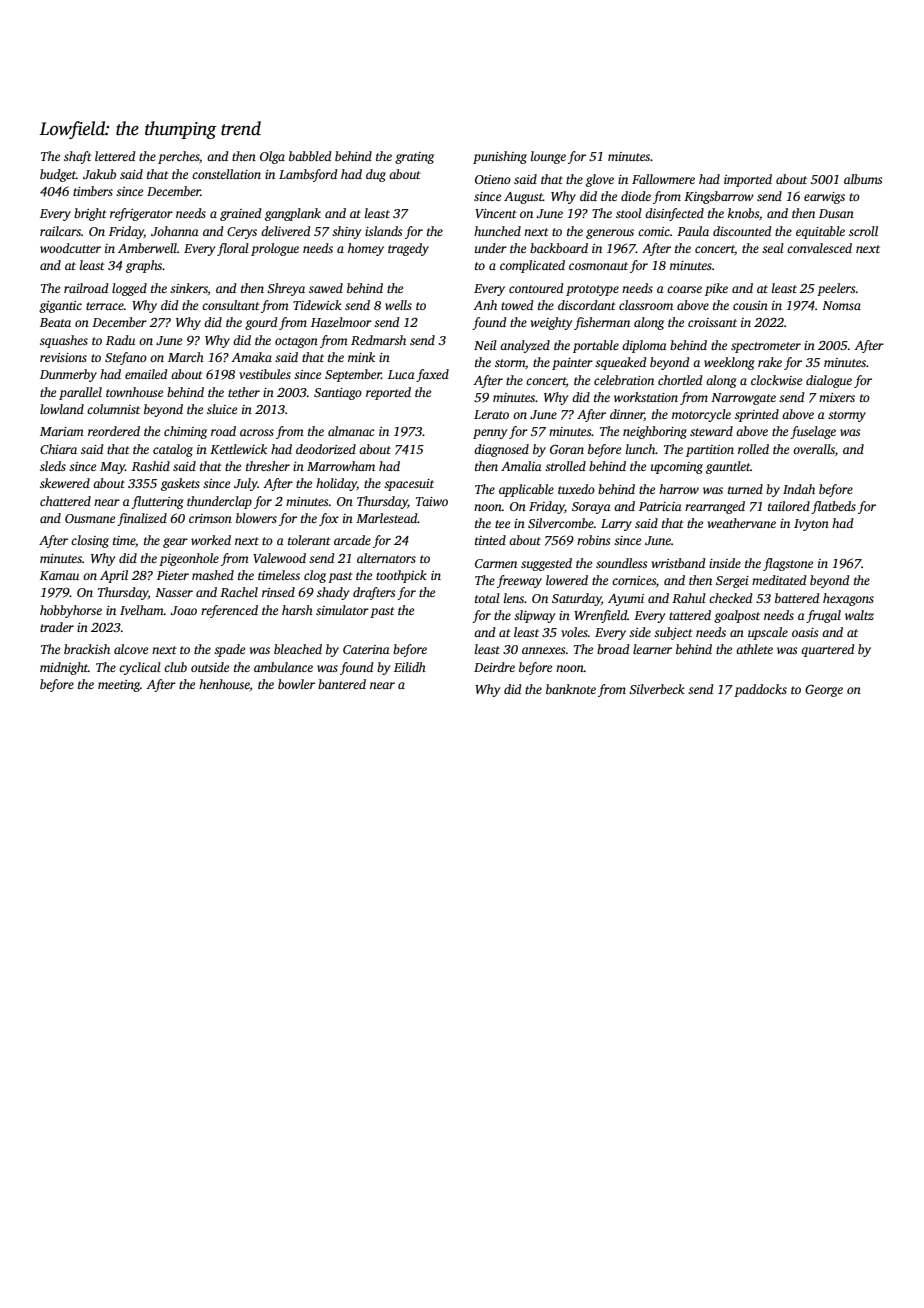 This document has height=1308, width=924. I want to click on flatbeds, so click(833, 507).
